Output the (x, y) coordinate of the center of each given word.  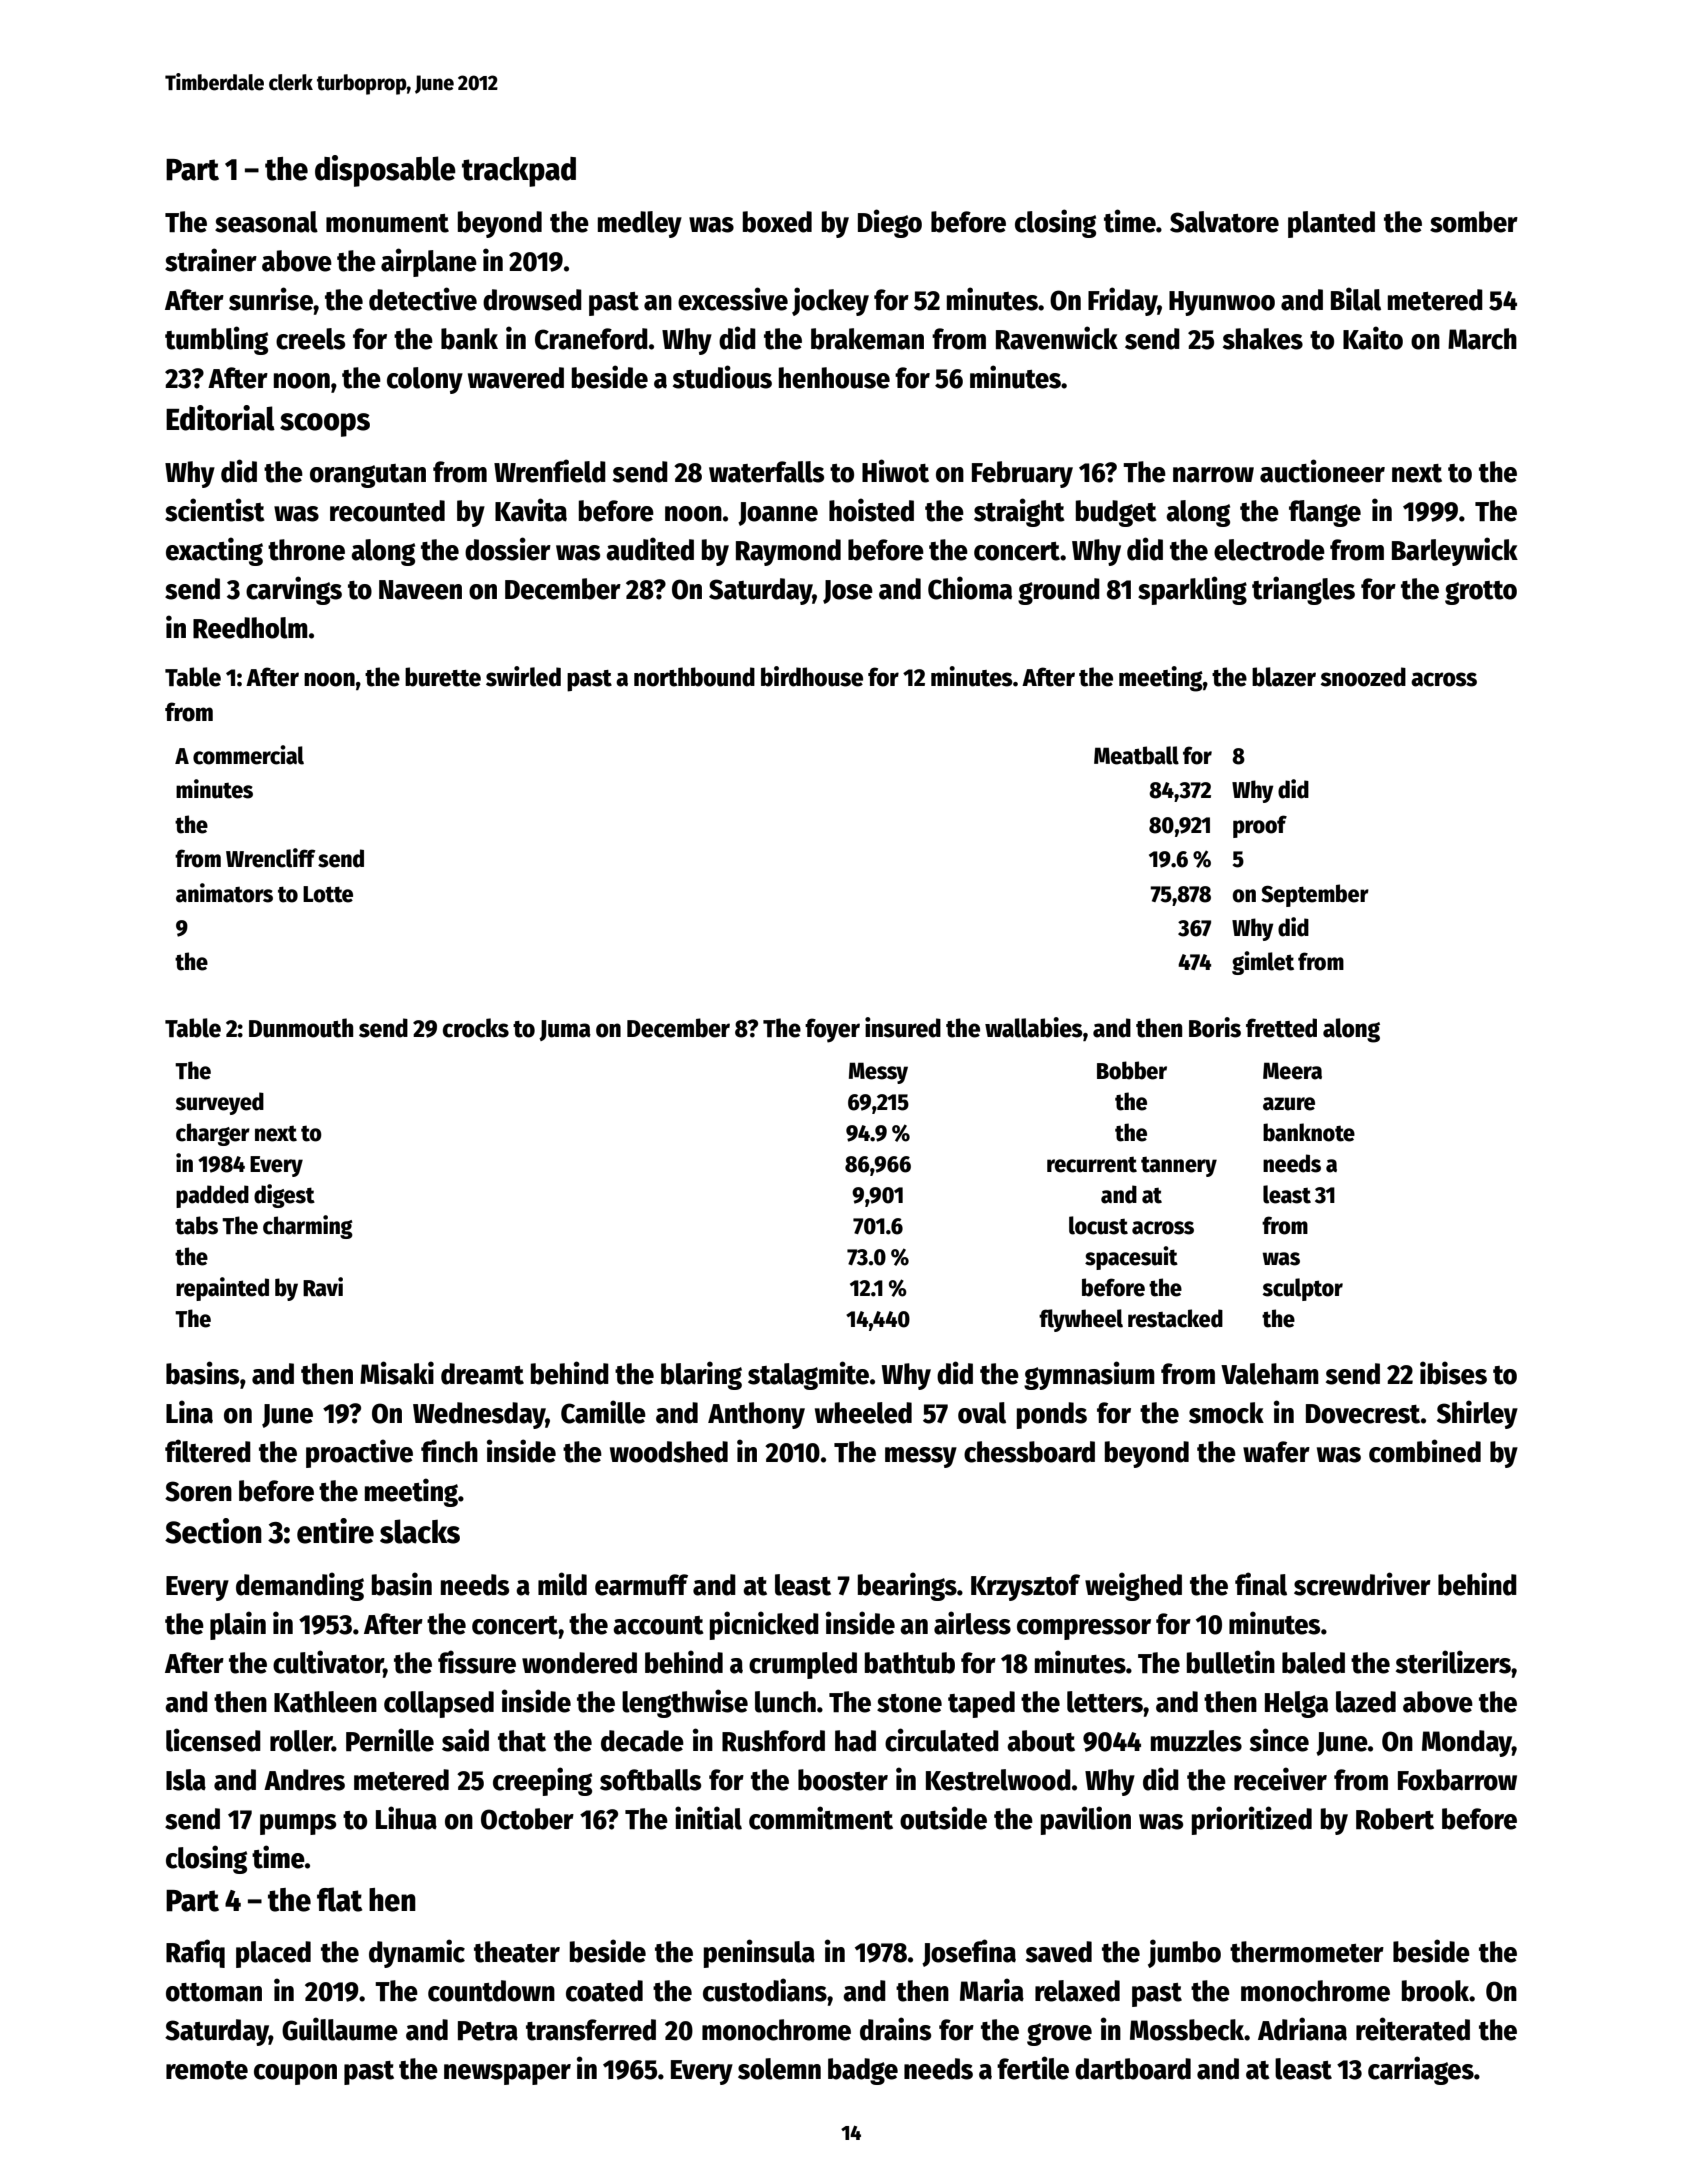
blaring (701, 1375)
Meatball (1136, 755)
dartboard (1133, 2069)
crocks (476, 1028)
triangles (1303, 590)
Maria (992, 1990)
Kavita (531, 510)
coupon (295, 2074)
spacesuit (1131, 1258)
